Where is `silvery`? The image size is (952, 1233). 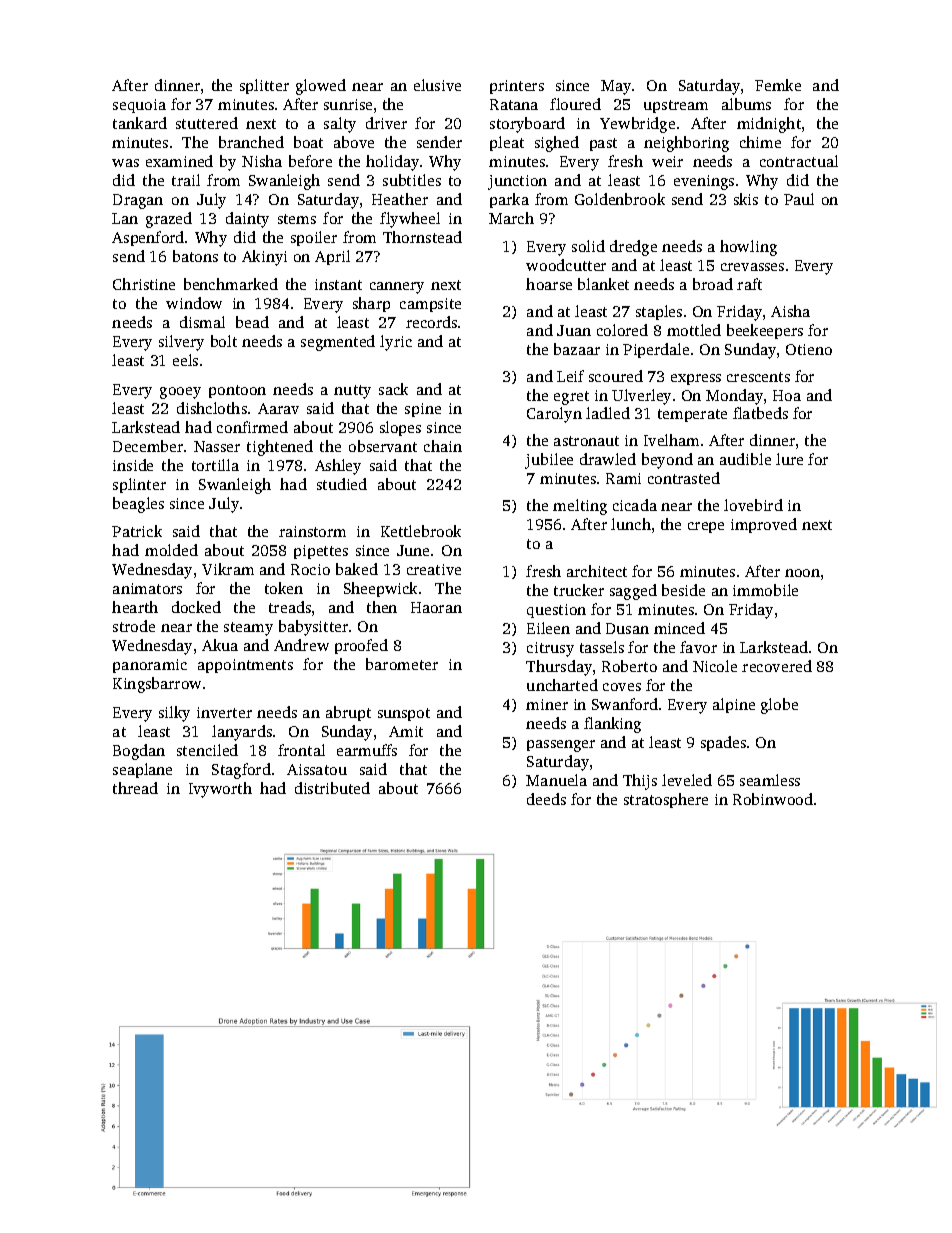
silvery is located at coordinates (181, 343).
